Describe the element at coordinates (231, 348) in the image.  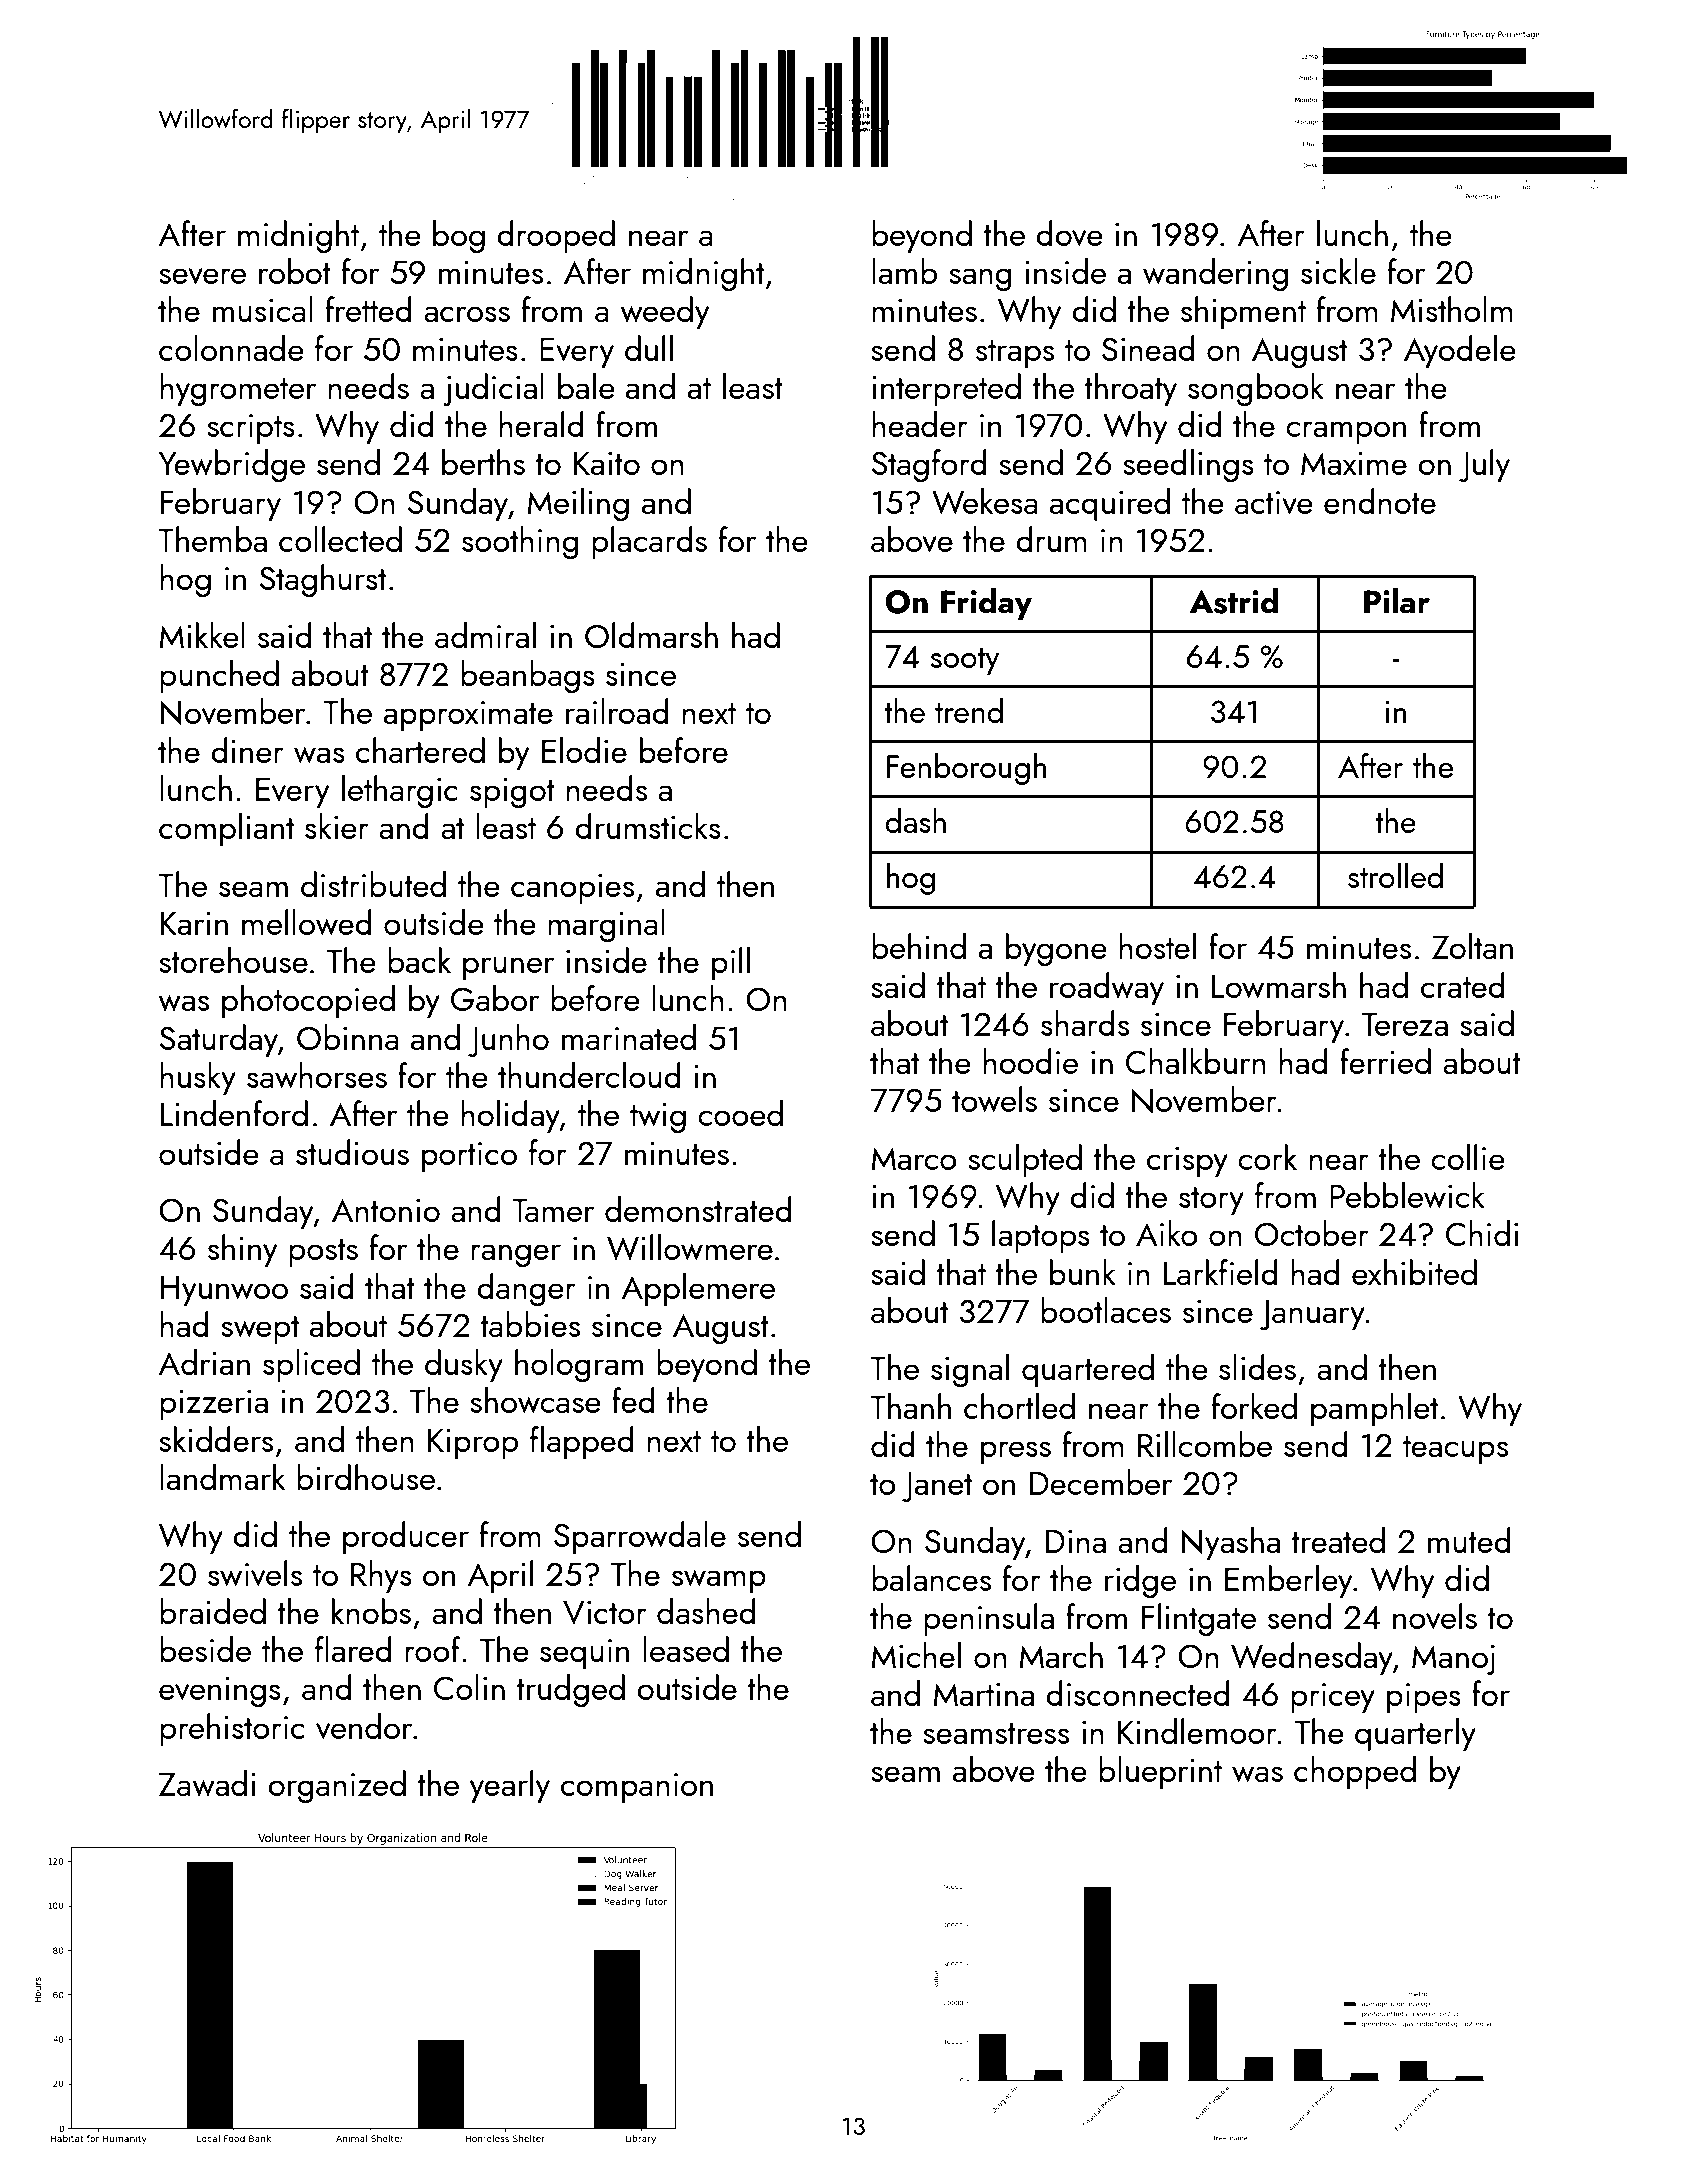
I see `colonnade` at that location.
